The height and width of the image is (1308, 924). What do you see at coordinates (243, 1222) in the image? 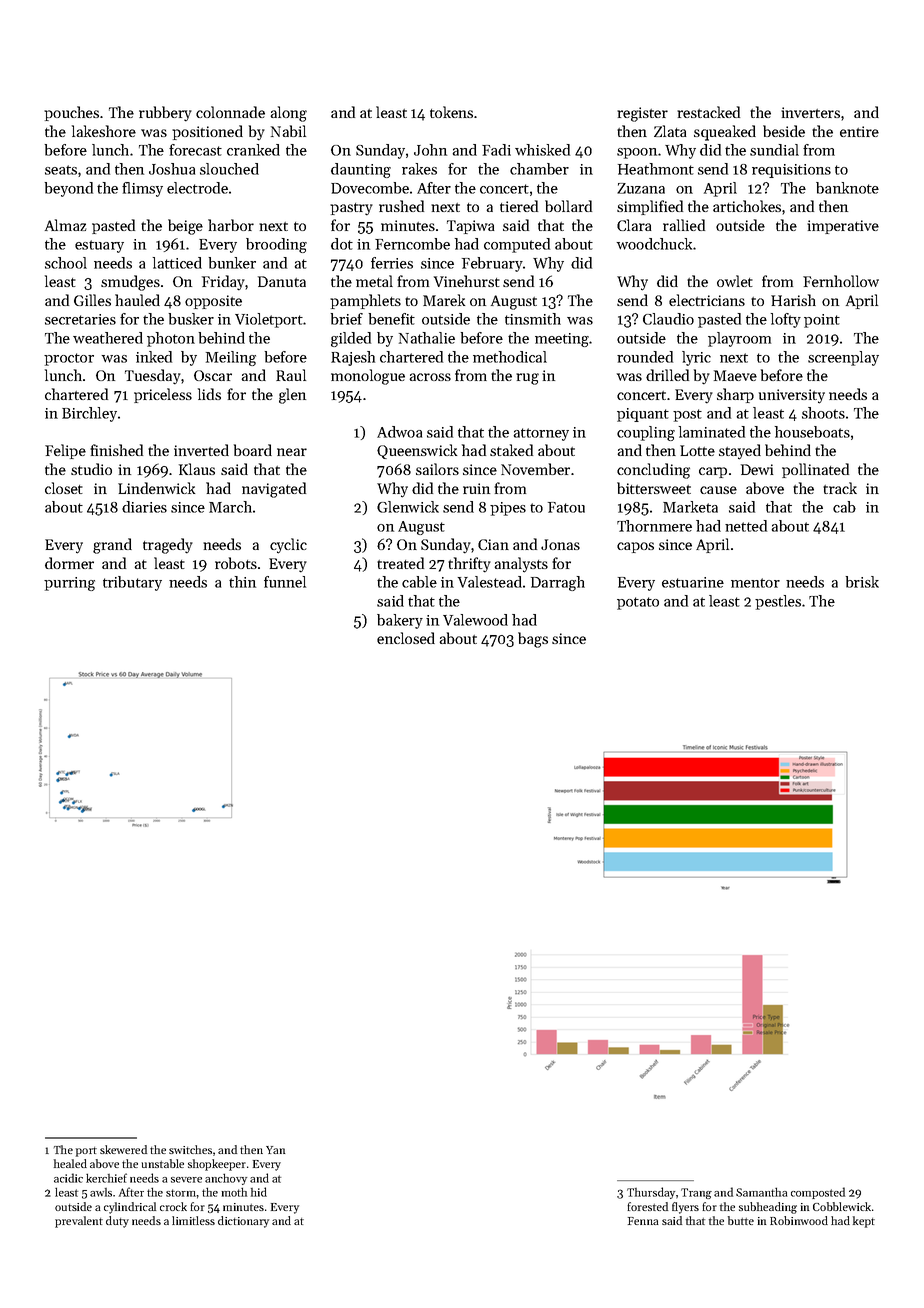
I see `dictionary` at bounding box center [243, 1222].
